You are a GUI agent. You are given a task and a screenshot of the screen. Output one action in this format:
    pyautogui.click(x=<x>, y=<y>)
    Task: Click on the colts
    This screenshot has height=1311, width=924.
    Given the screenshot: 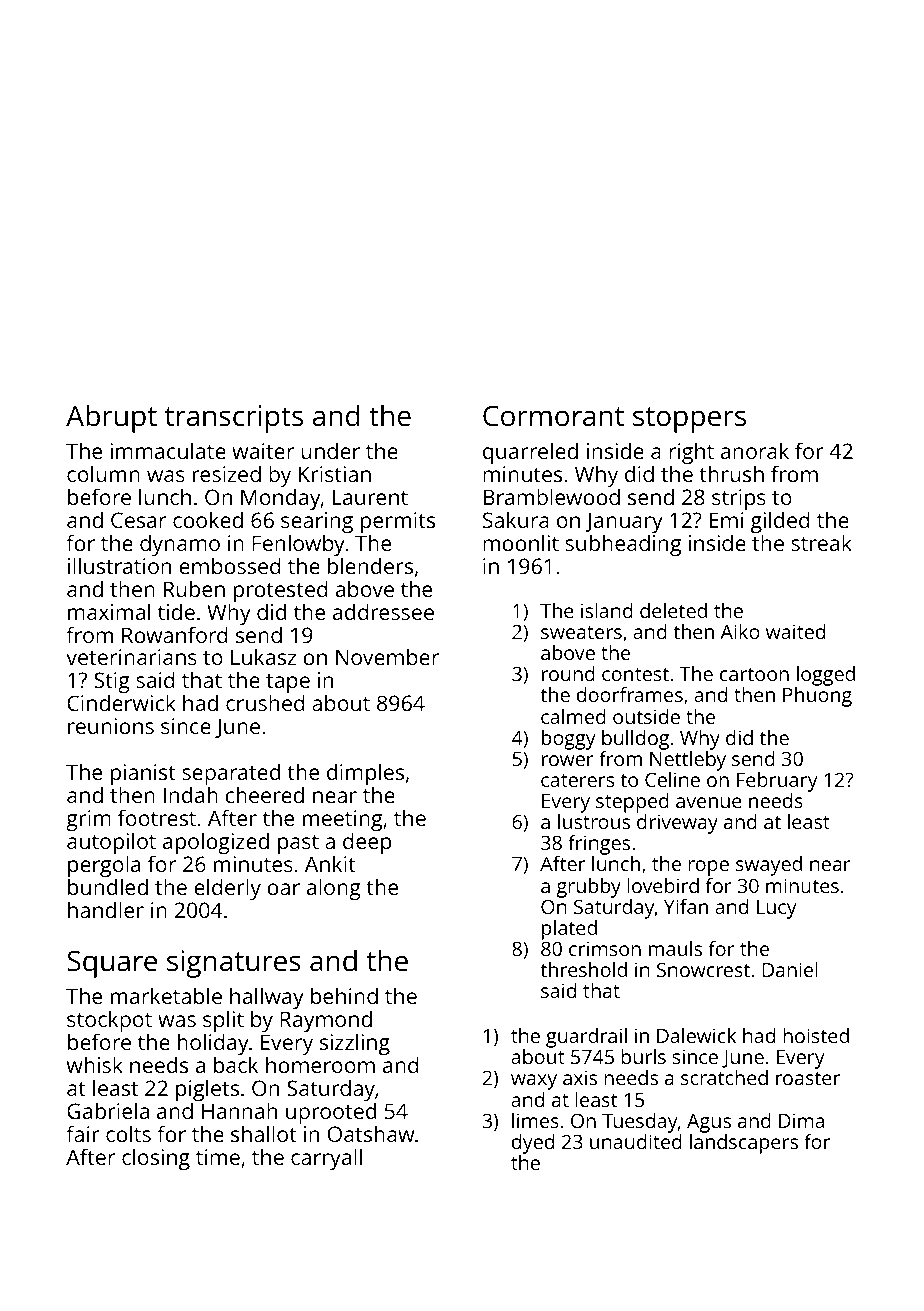 What is the action you would take?
    pyautogui.click(x=128, y=1133)
